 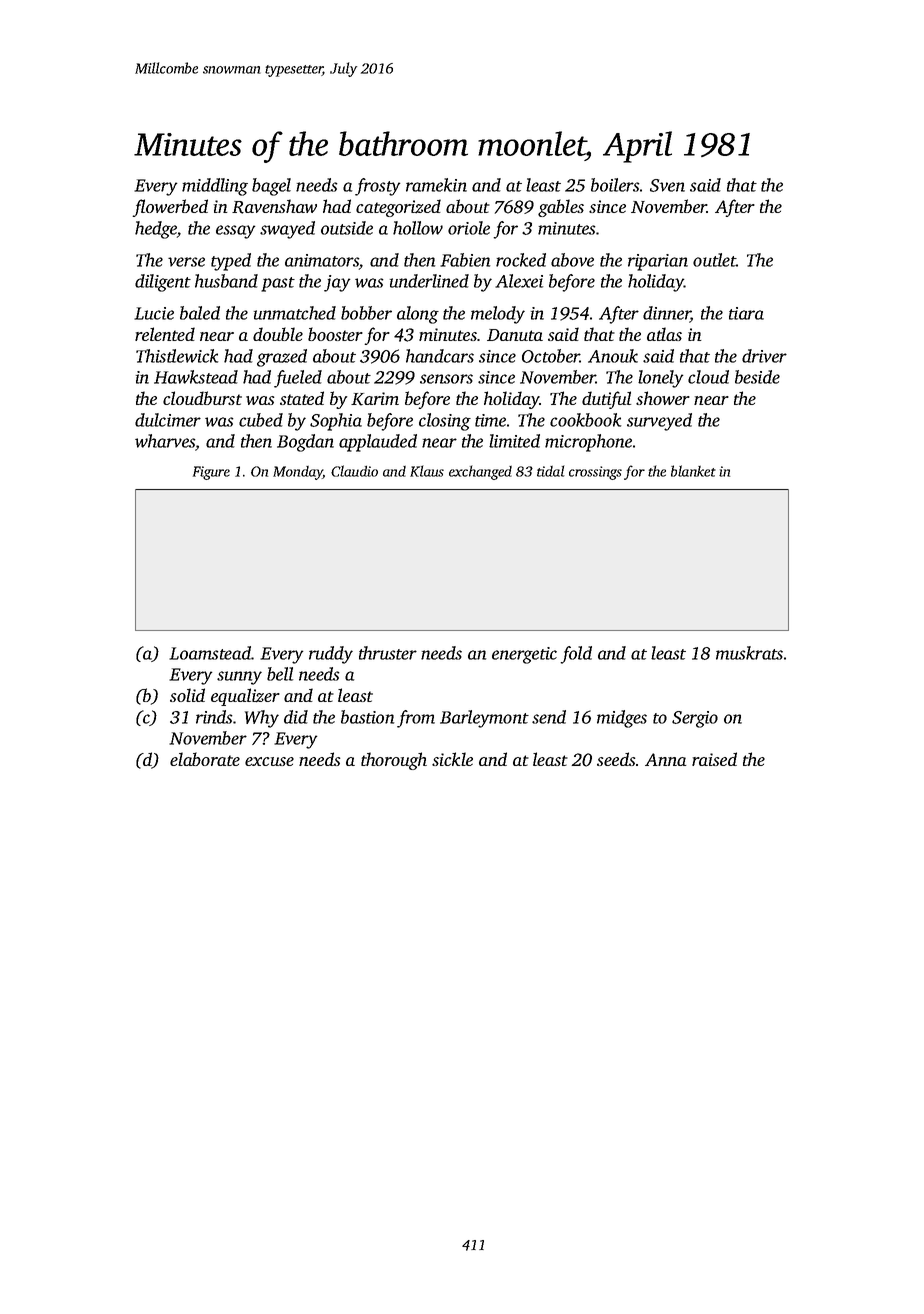 I want to click on fold, so click(x=576, y=655).
